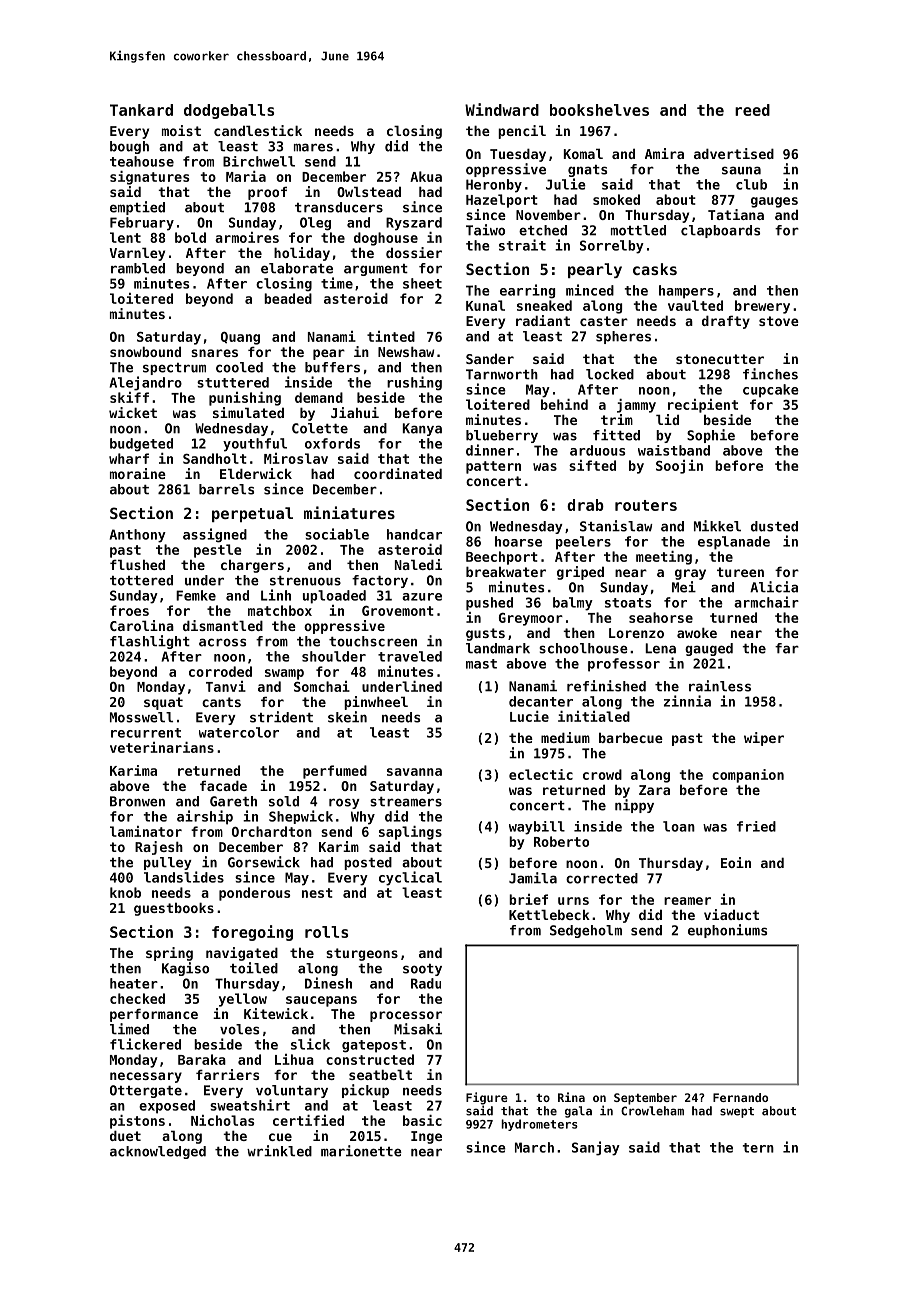 The image size is (908, 1316). What do you see at coordinates (137, 801) in the image?
I see `Bronwen` at bounding box center [137, 801].
